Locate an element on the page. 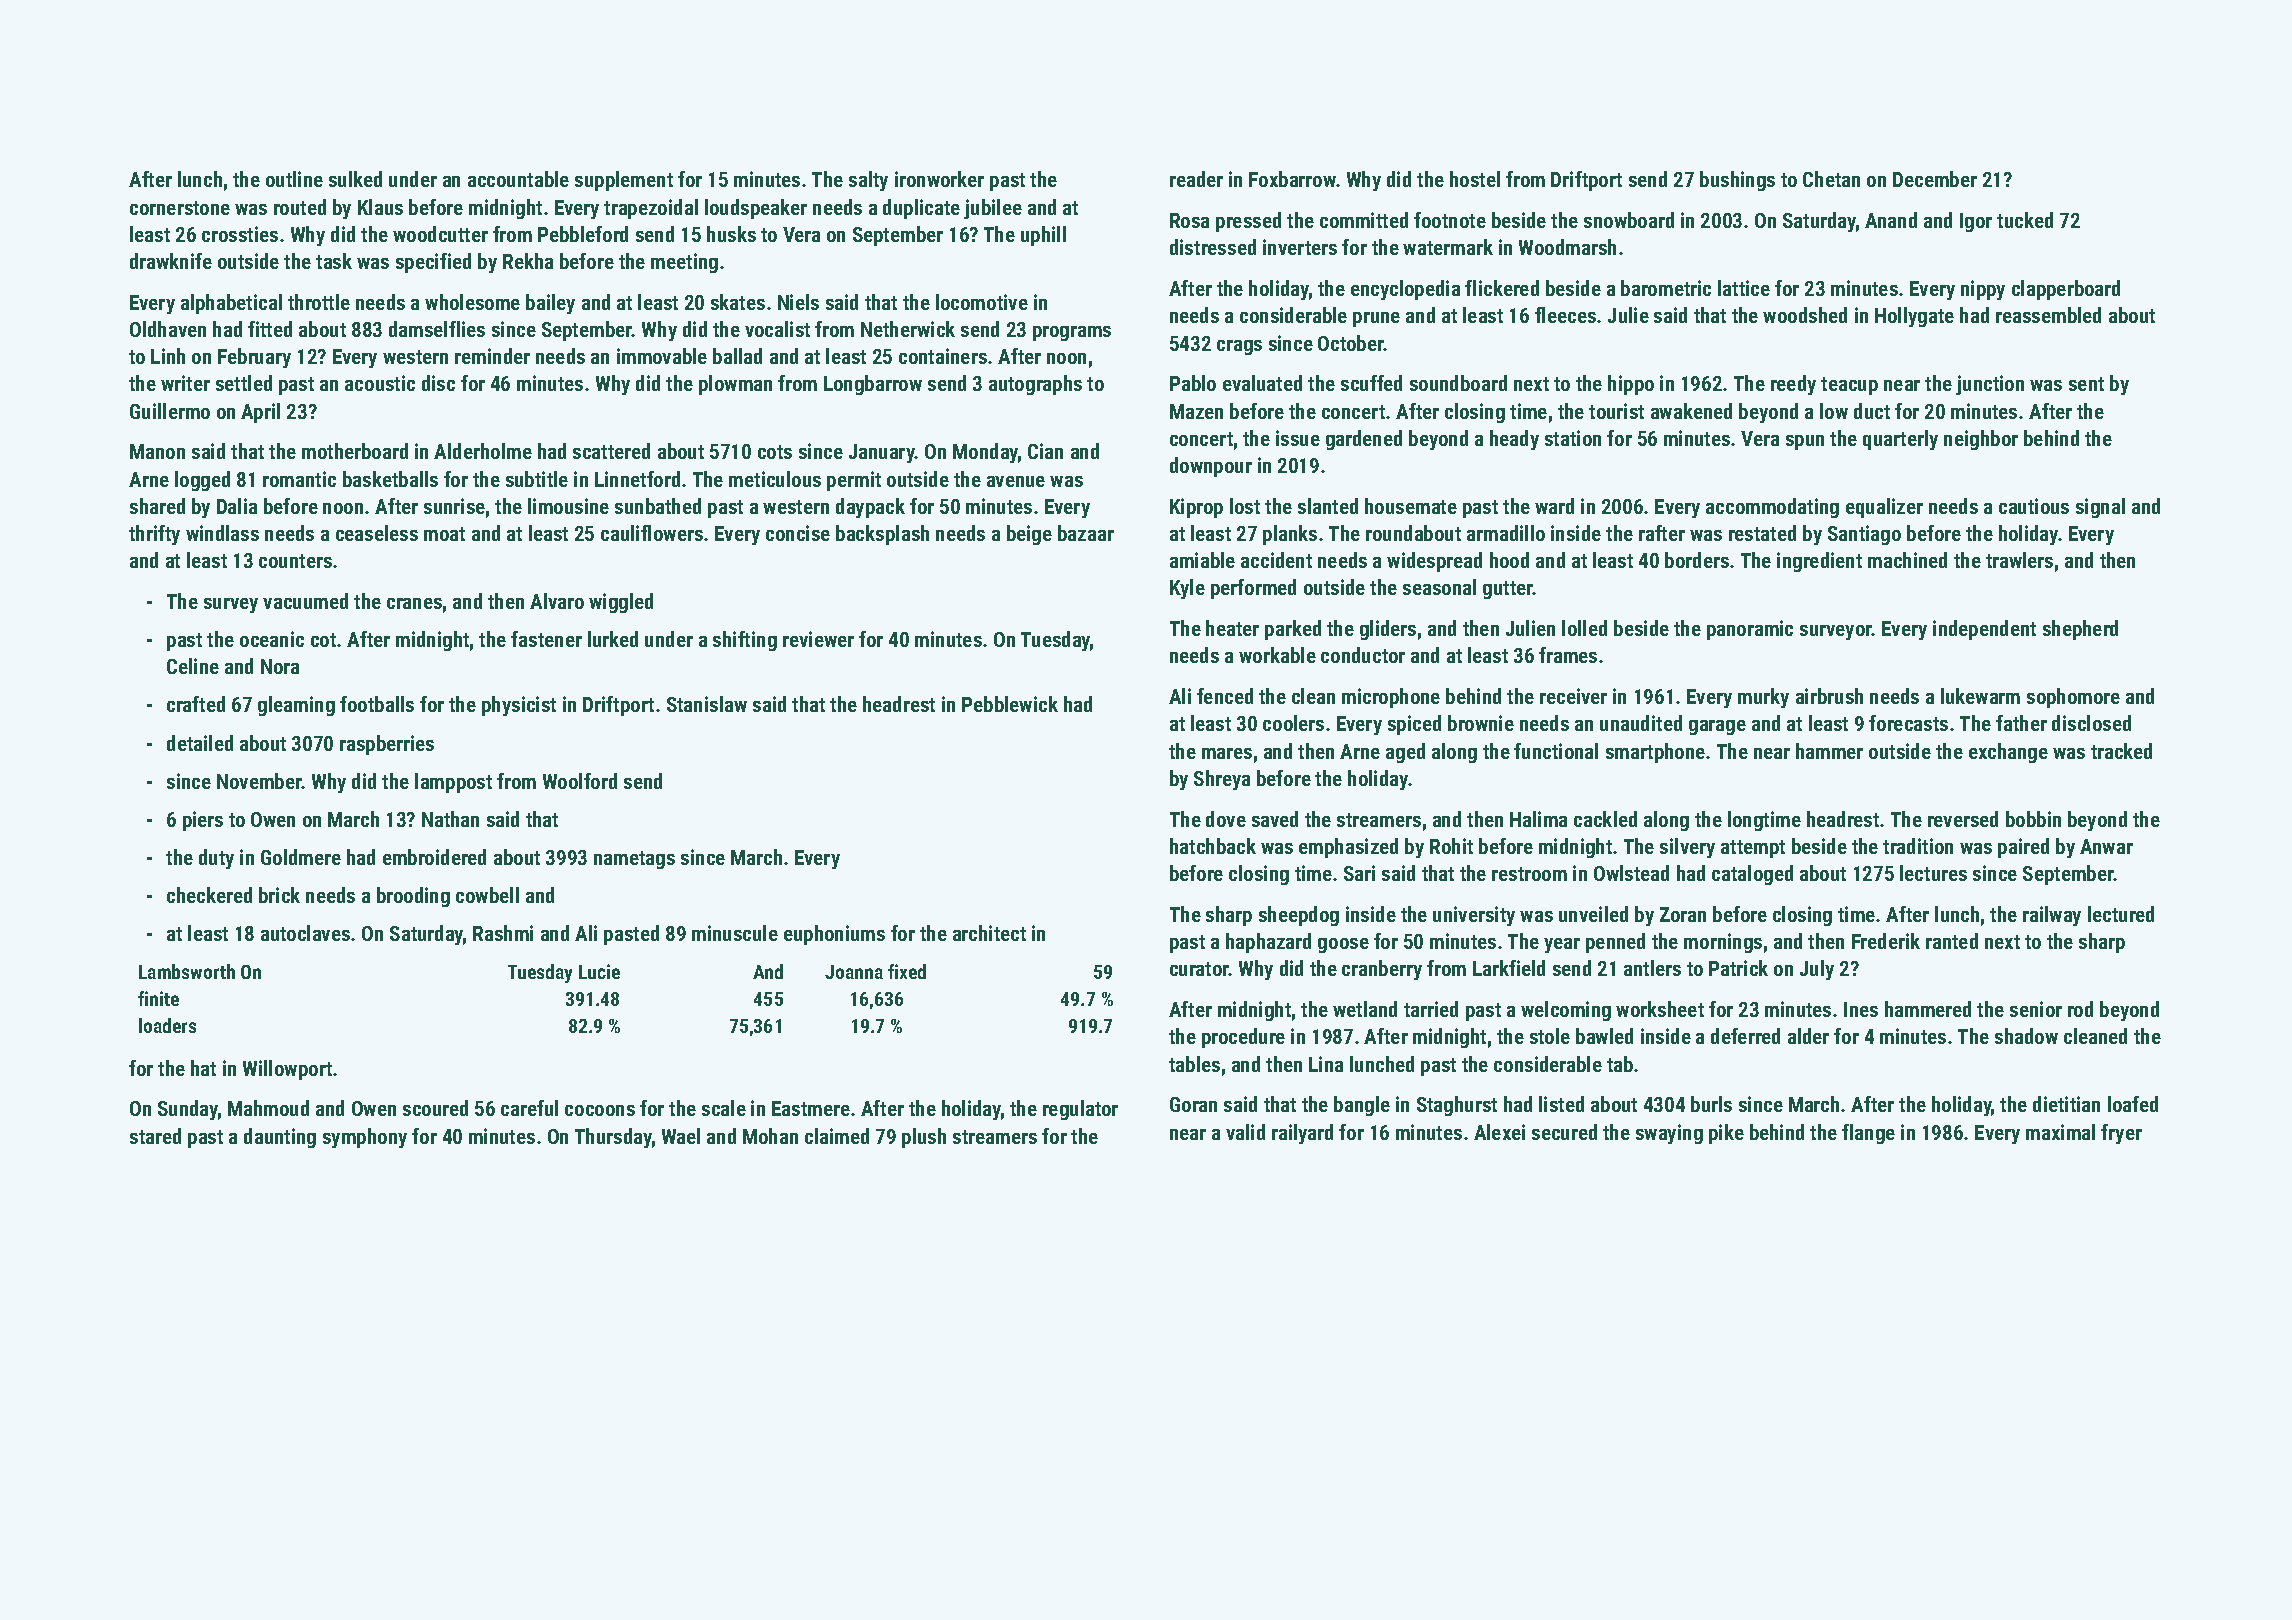  scoured is located at coordinates (435, 1108).
